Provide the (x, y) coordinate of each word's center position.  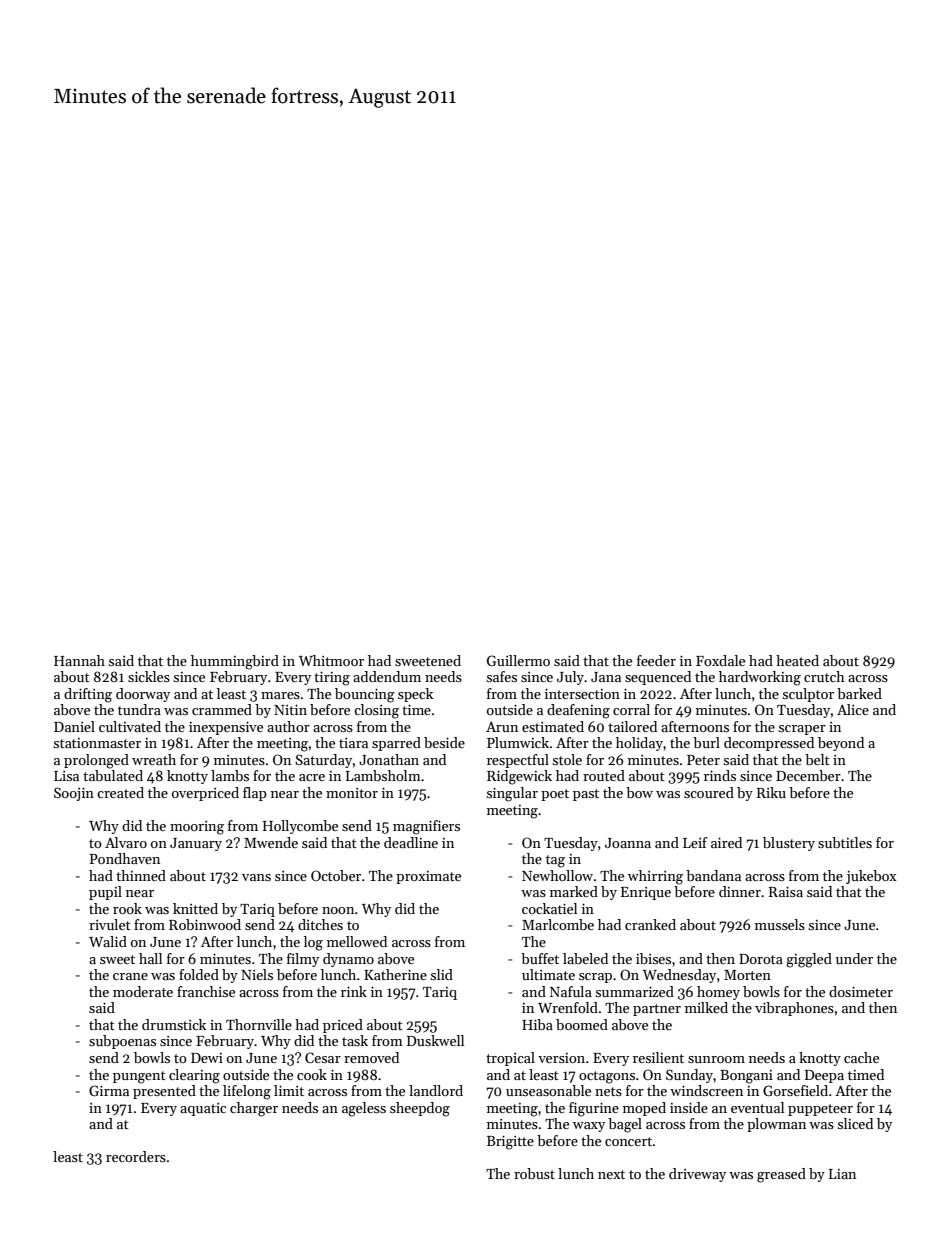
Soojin (74, 794)
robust (534, 1173)
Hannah (79, 660)
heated (797, 660)
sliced (855, 1123)
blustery (789, 844)
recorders (136, 1156)
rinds (720, 775)
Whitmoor (331, 660)
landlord (436, 1090)
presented (164, 1092)
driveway (697, 1175)
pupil (105, 893)
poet (555, 795)
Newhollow (557, 875)
